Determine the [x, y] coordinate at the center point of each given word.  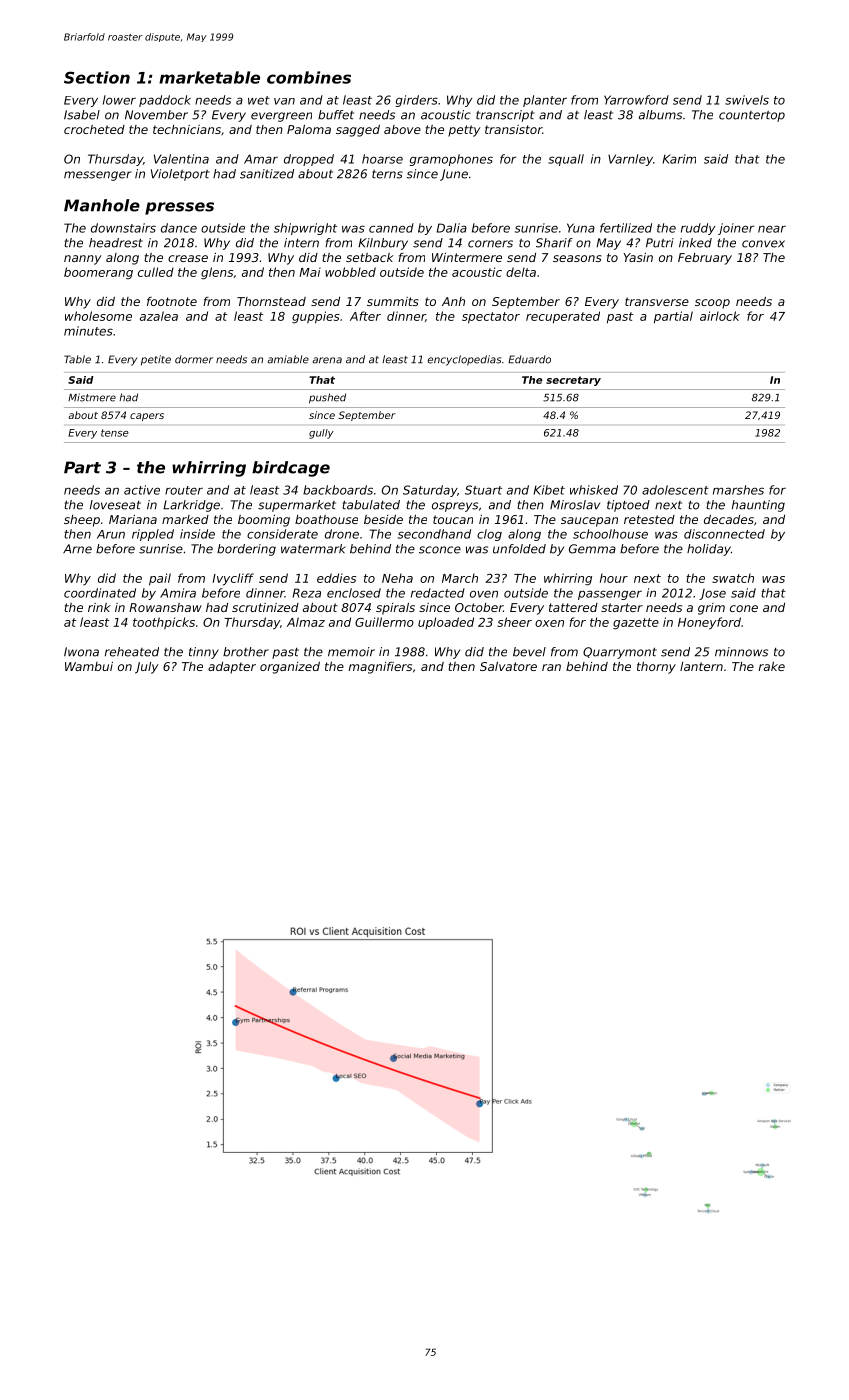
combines [309, 77]
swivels [747, 100]
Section [97, 77]
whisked [594, 490]
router [184, 490]
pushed [327, 398]
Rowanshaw [165, 607]
